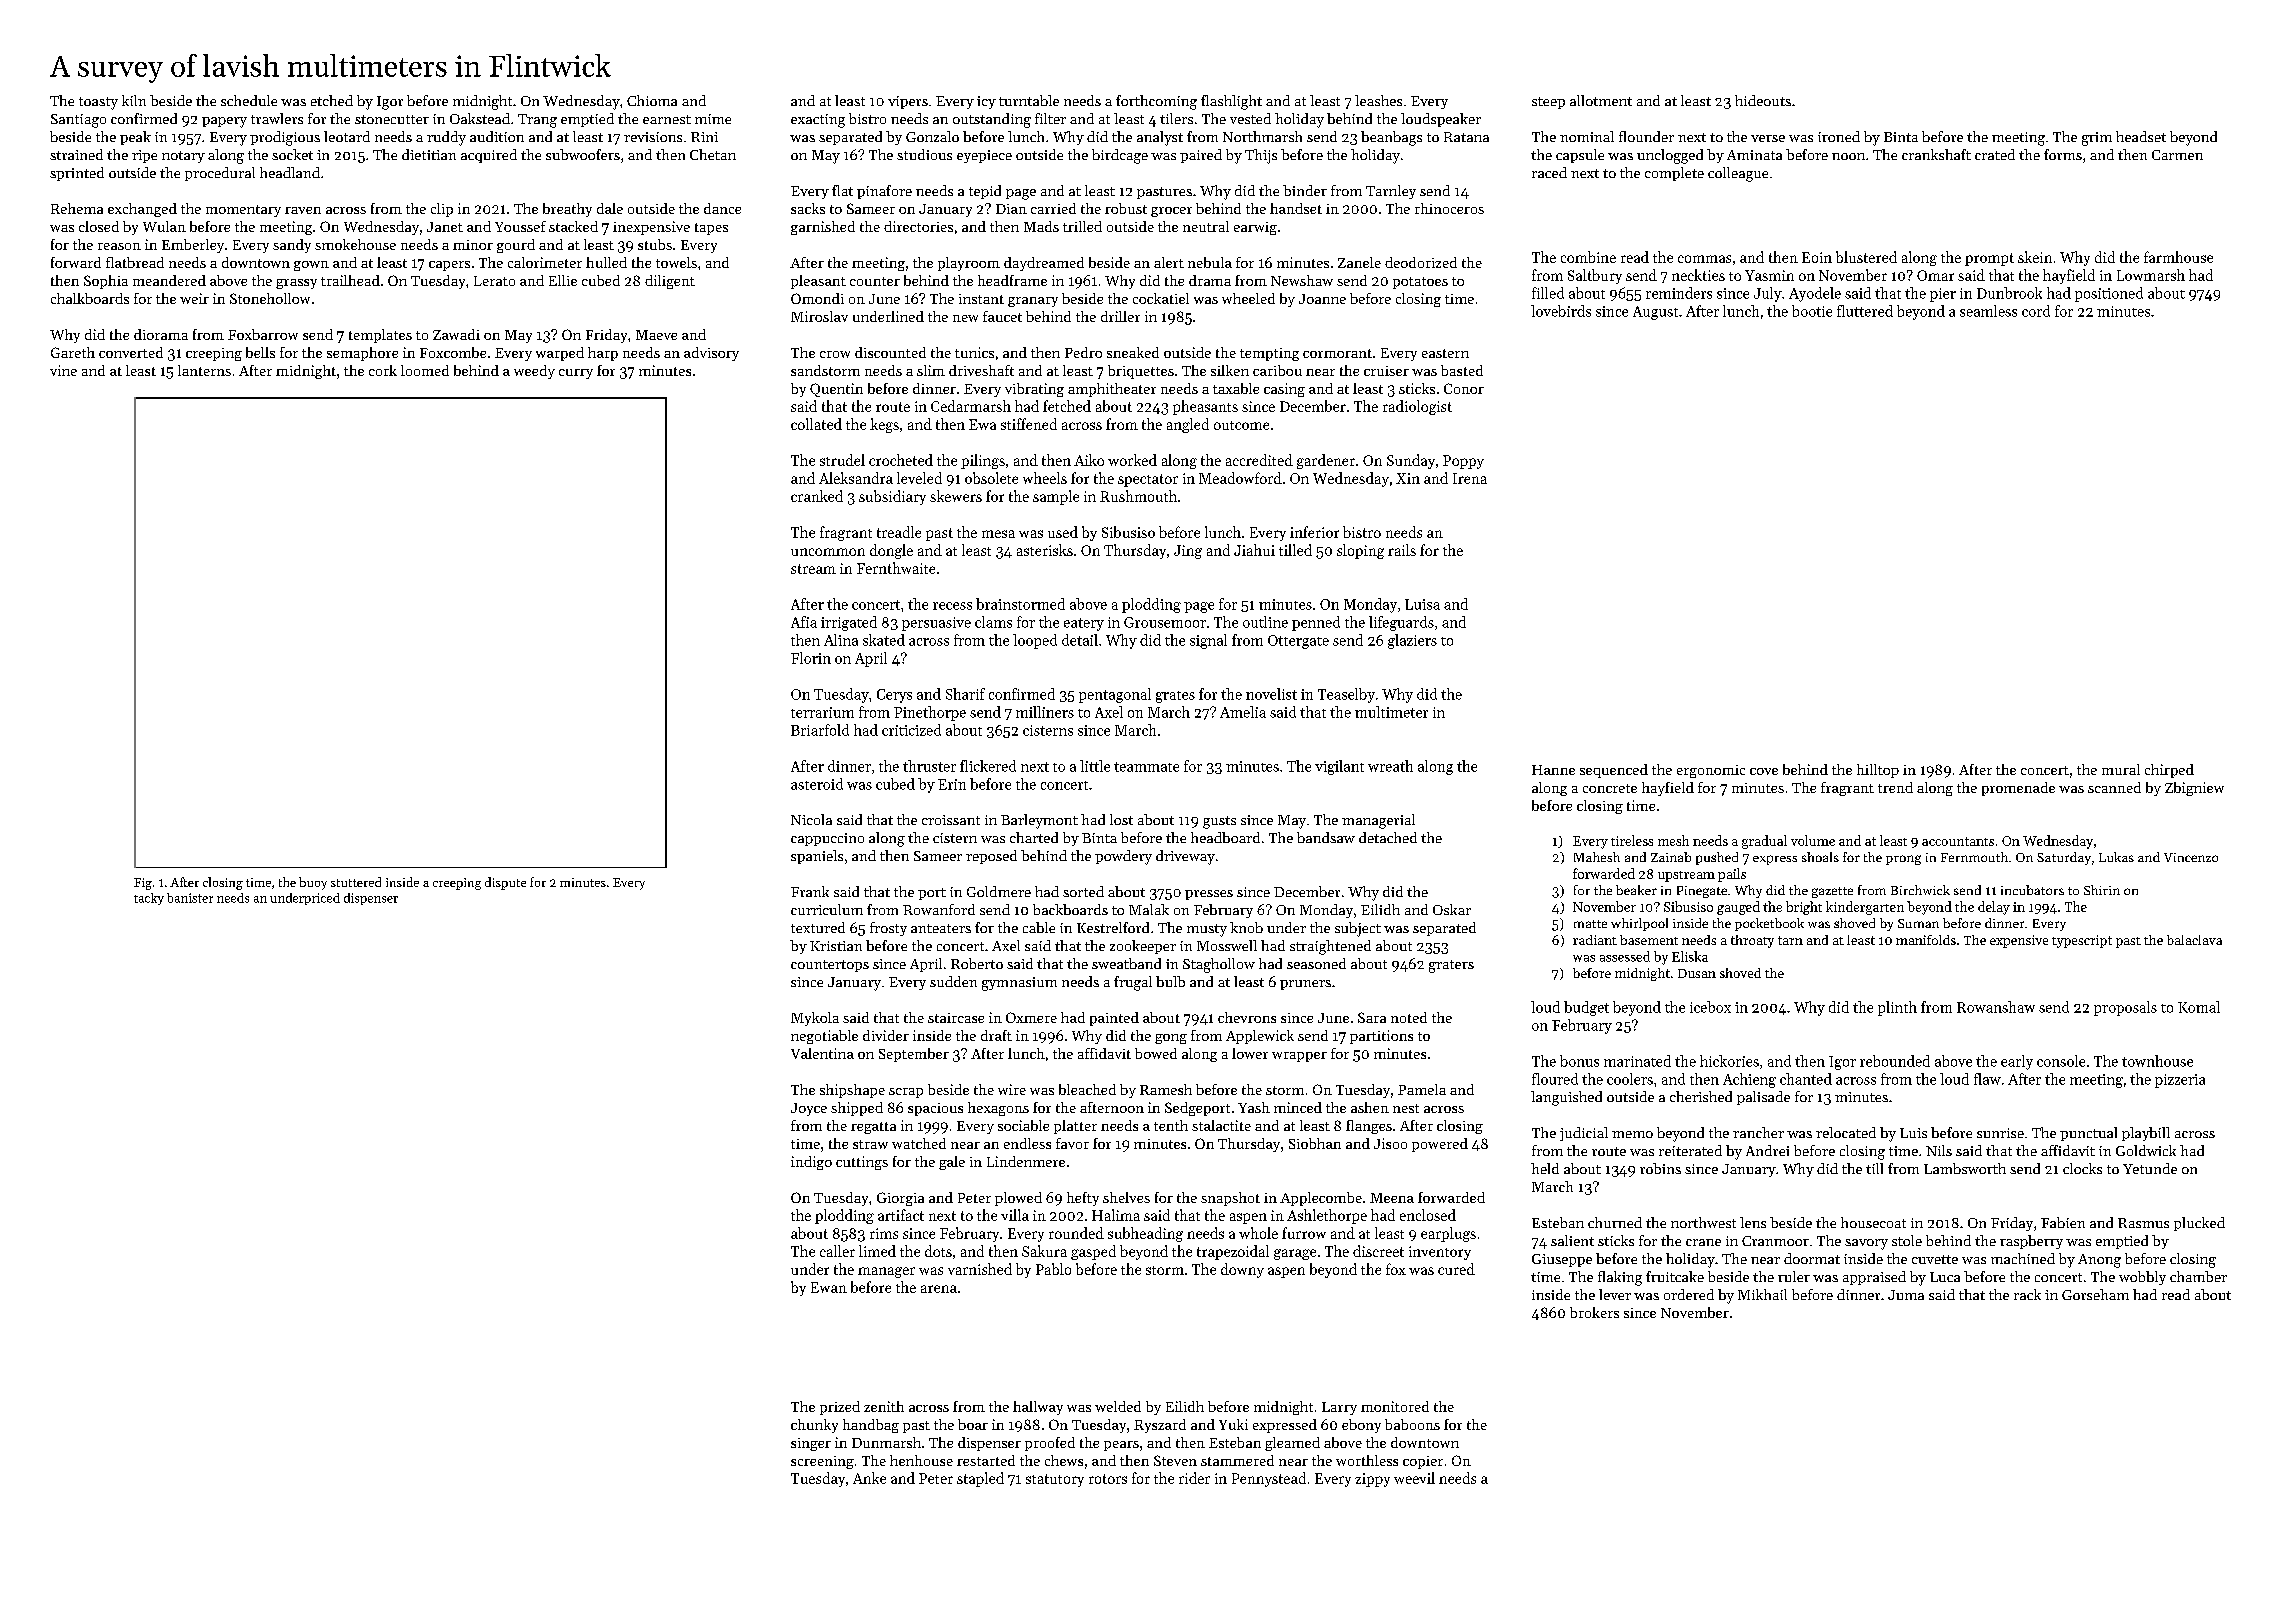 The height and width of the screenshot is (1614, 2282). I want to click on Mykola, so click(815, 1019).
